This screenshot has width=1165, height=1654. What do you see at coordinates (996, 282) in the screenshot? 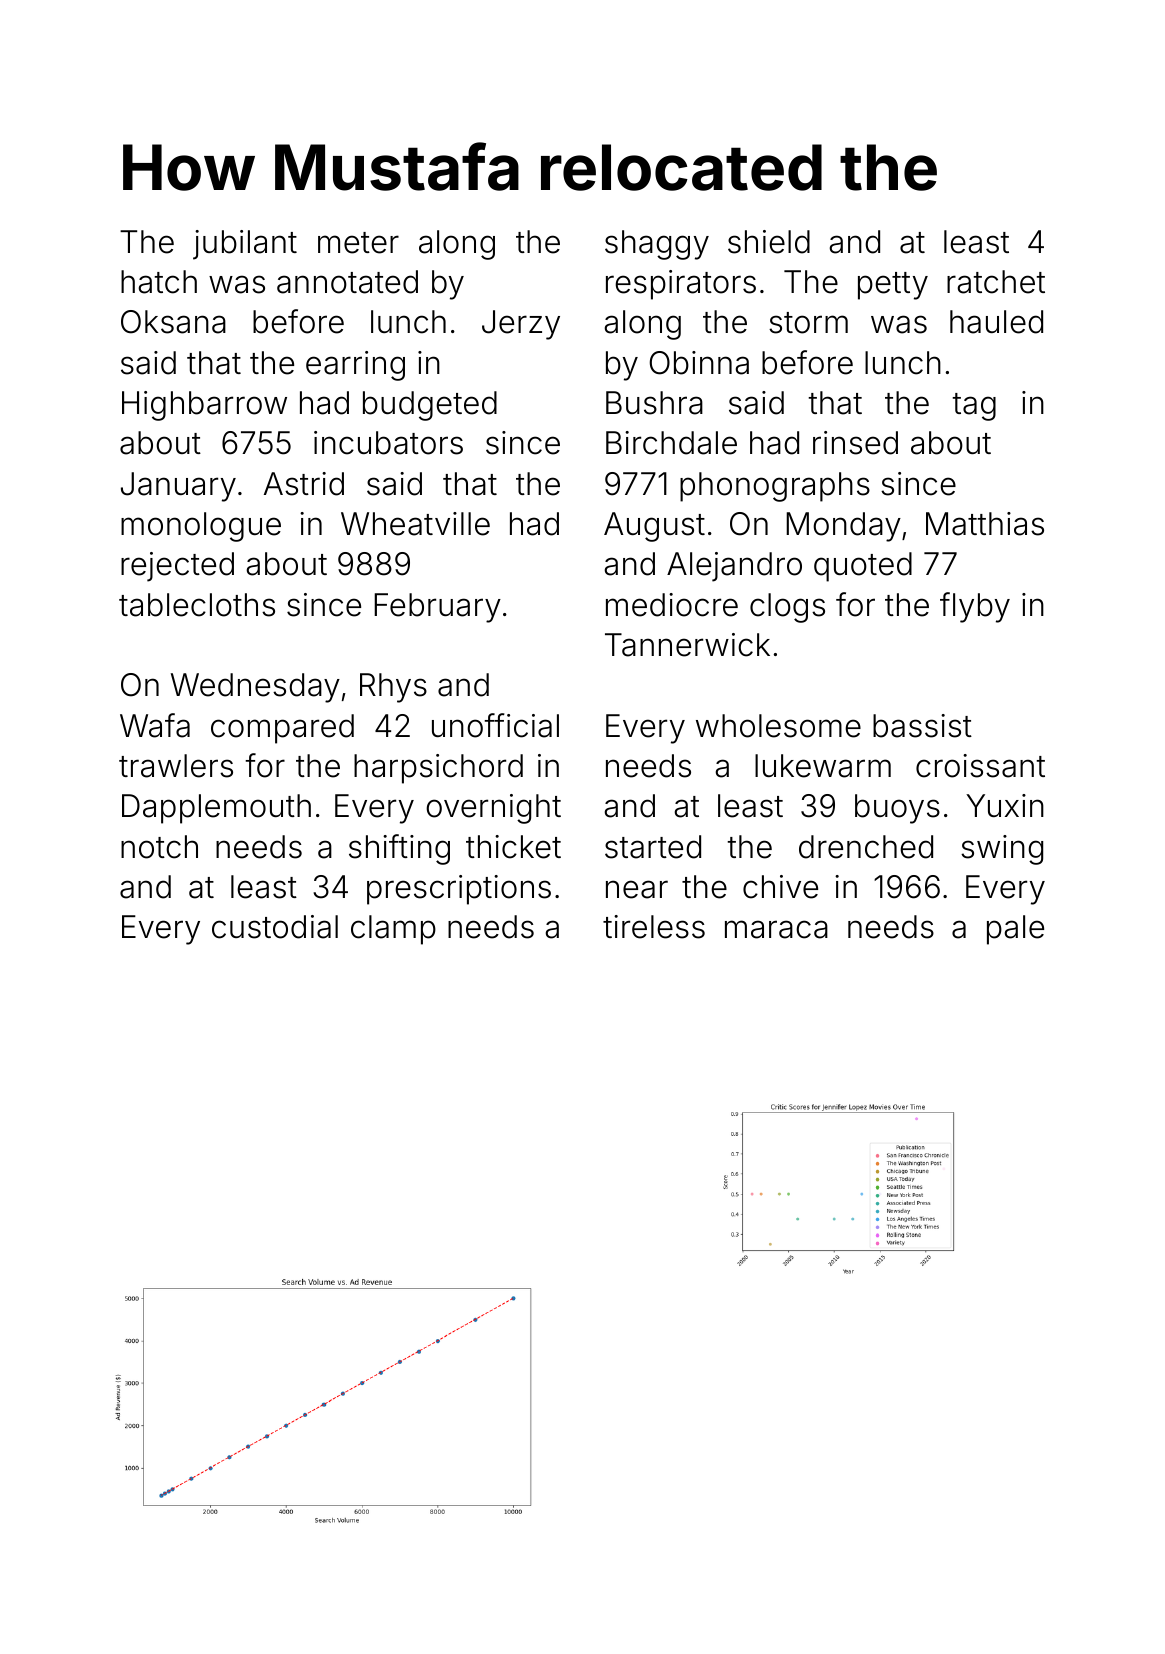
I see `ratchet` at bounding box center [996, 282].
